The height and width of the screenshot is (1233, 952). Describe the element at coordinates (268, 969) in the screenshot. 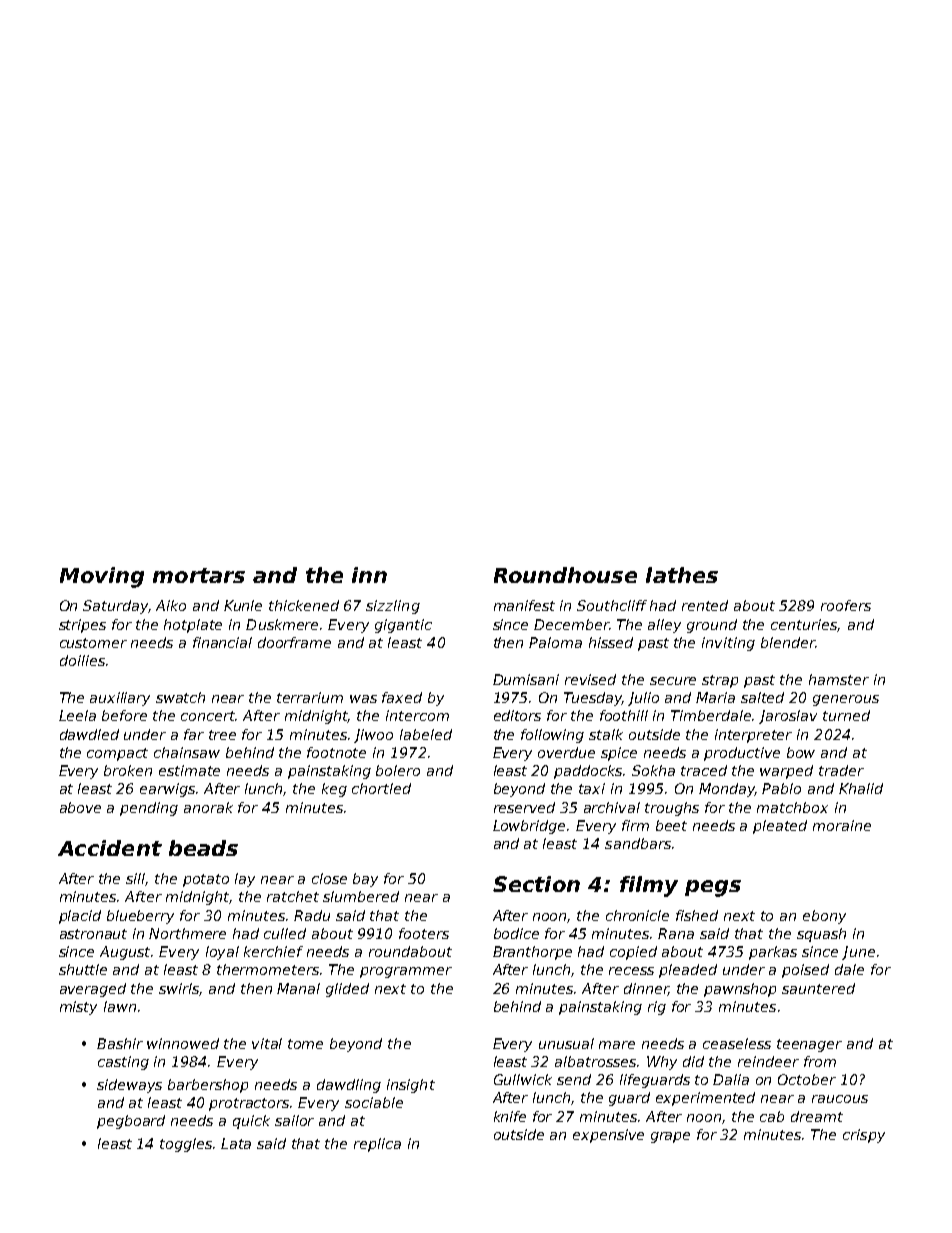

I see `thermometers` at that location.
